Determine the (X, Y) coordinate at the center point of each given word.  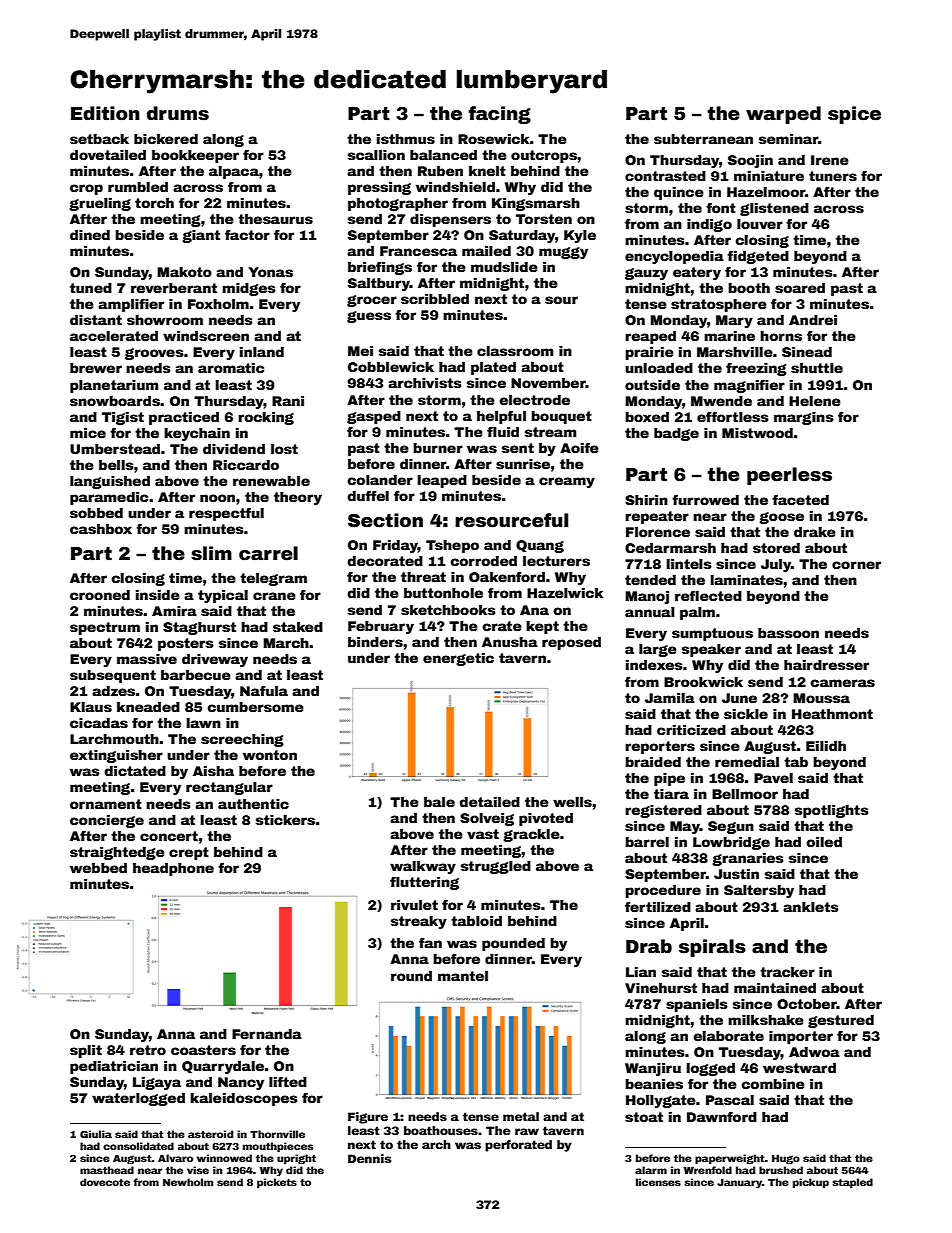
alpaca (234, 172)
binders (375, 642)
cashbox (101, 529)
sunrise (523, 464)
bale (439, 802)
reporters (660, 747)
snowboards (115, 401)
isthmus (406, 139)
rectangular (229, 788)
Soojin (750, 161)
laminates (746, 580)
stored (776, 548)
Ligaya (157, 1083)
